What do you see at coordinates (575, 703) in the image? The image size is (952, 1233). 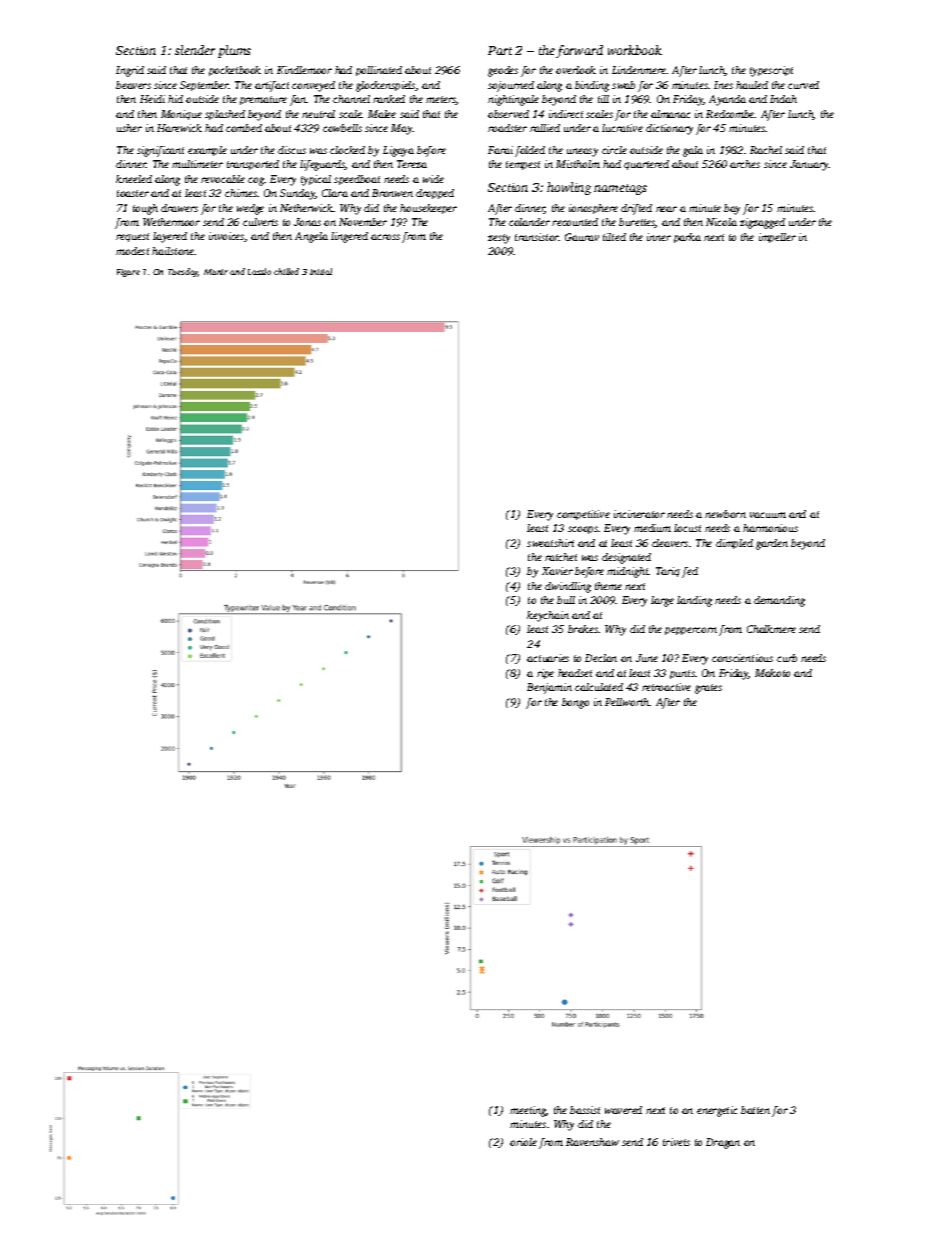 I see `bongo` at bounding box center [575, 703].
